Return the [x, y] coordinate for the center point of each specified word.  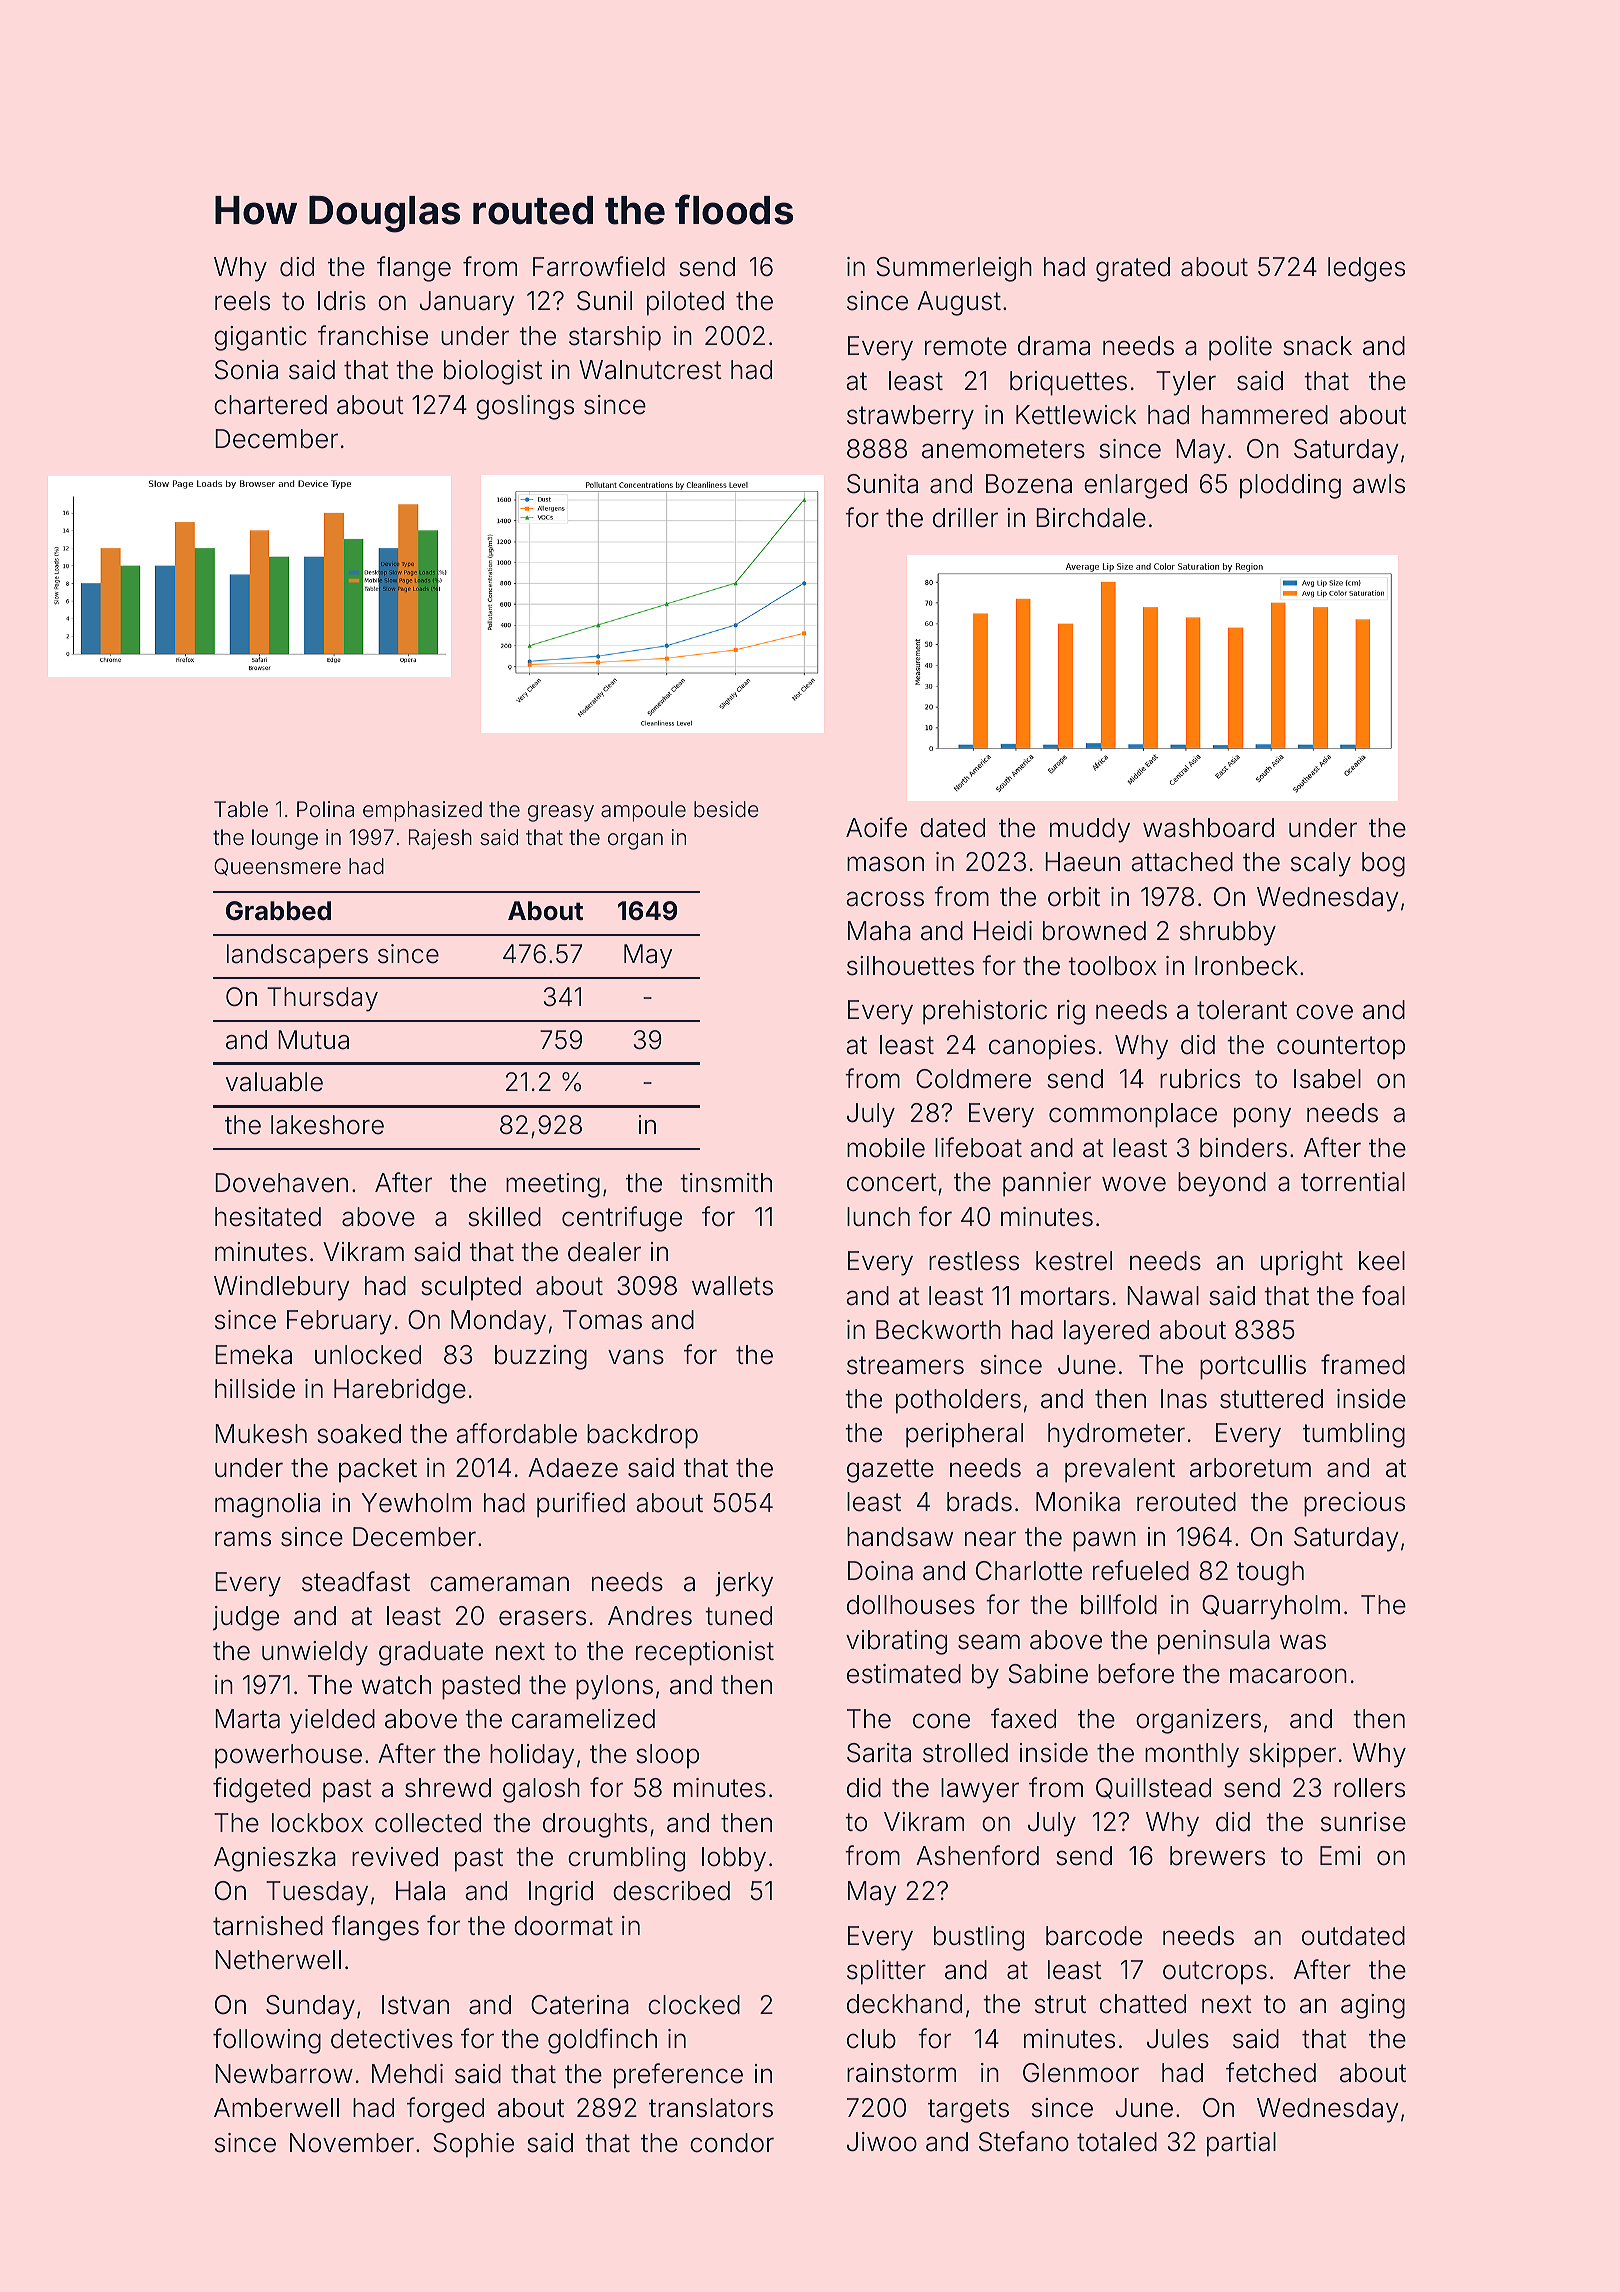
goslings [525, 407]
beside [726, 809]
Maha [879, 931]
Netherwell [278, 1960]
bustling [979, 1938]
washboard [1208, 828]
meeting [553, 1185]
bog [1383, 864]
